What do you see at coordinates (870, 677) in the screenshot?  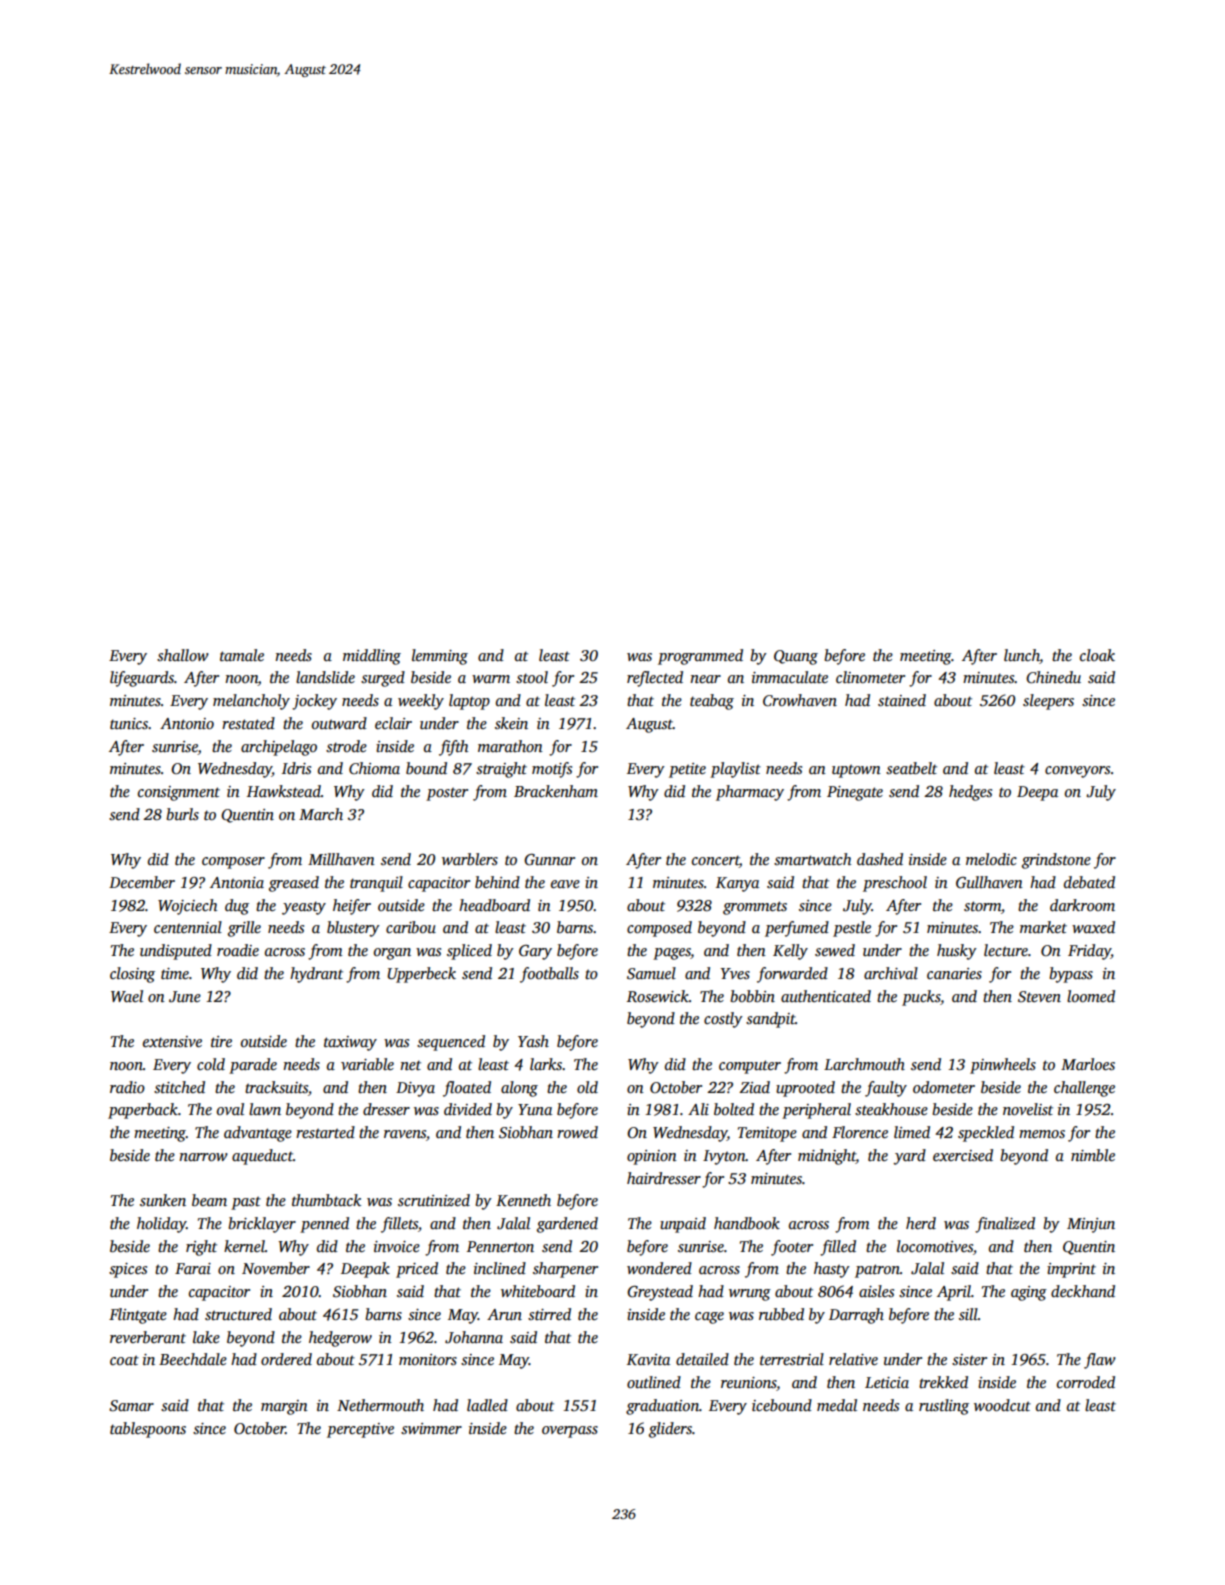 I see `clinometer` at bounding box center [870, 677].
